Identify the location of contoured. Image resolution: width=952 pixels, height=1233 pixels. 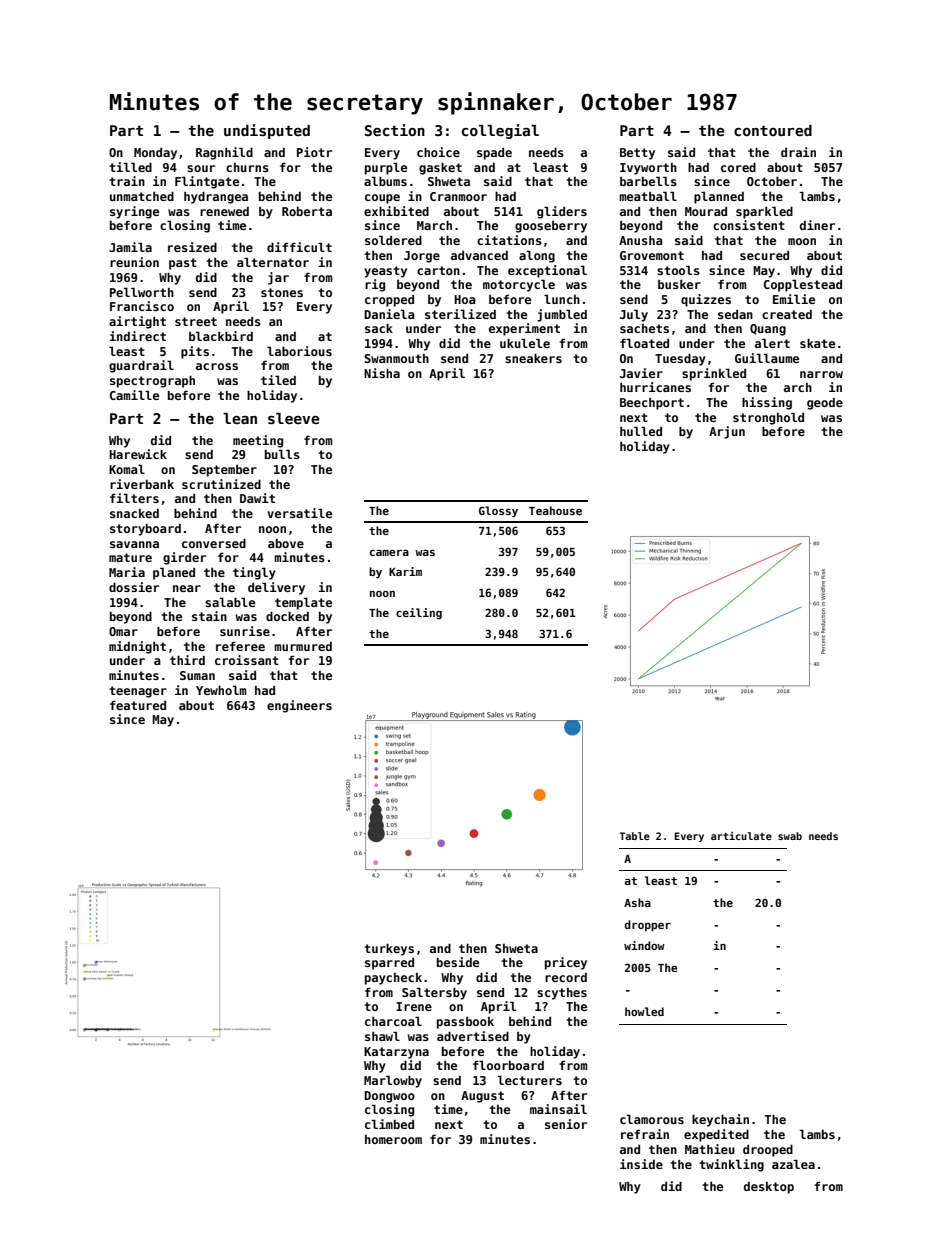
(773, 130).
